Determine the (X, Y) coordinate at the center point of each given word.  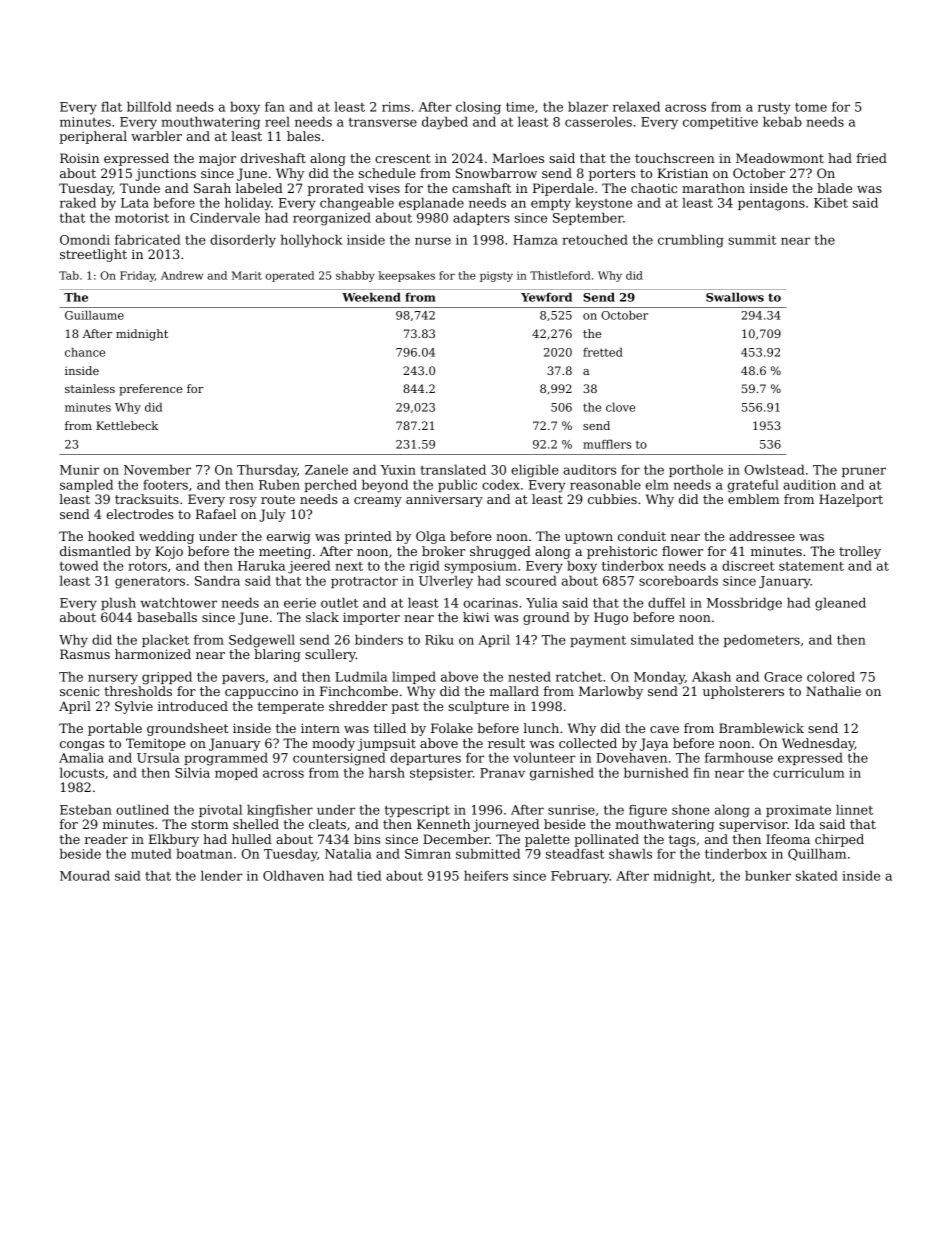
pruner (864, 472)
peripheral (93, 137)
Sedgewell (262, 641)
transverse (383, 122)
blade (834, 188)
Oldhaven (293, 875)
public (457, 485)
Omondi (85, 239)
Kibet (831, 202)
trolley (860, 552)
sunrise (571, 810)
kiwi (476, 617)
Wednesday (818, 744)
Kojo (169, 552)
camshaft (481, 188)
